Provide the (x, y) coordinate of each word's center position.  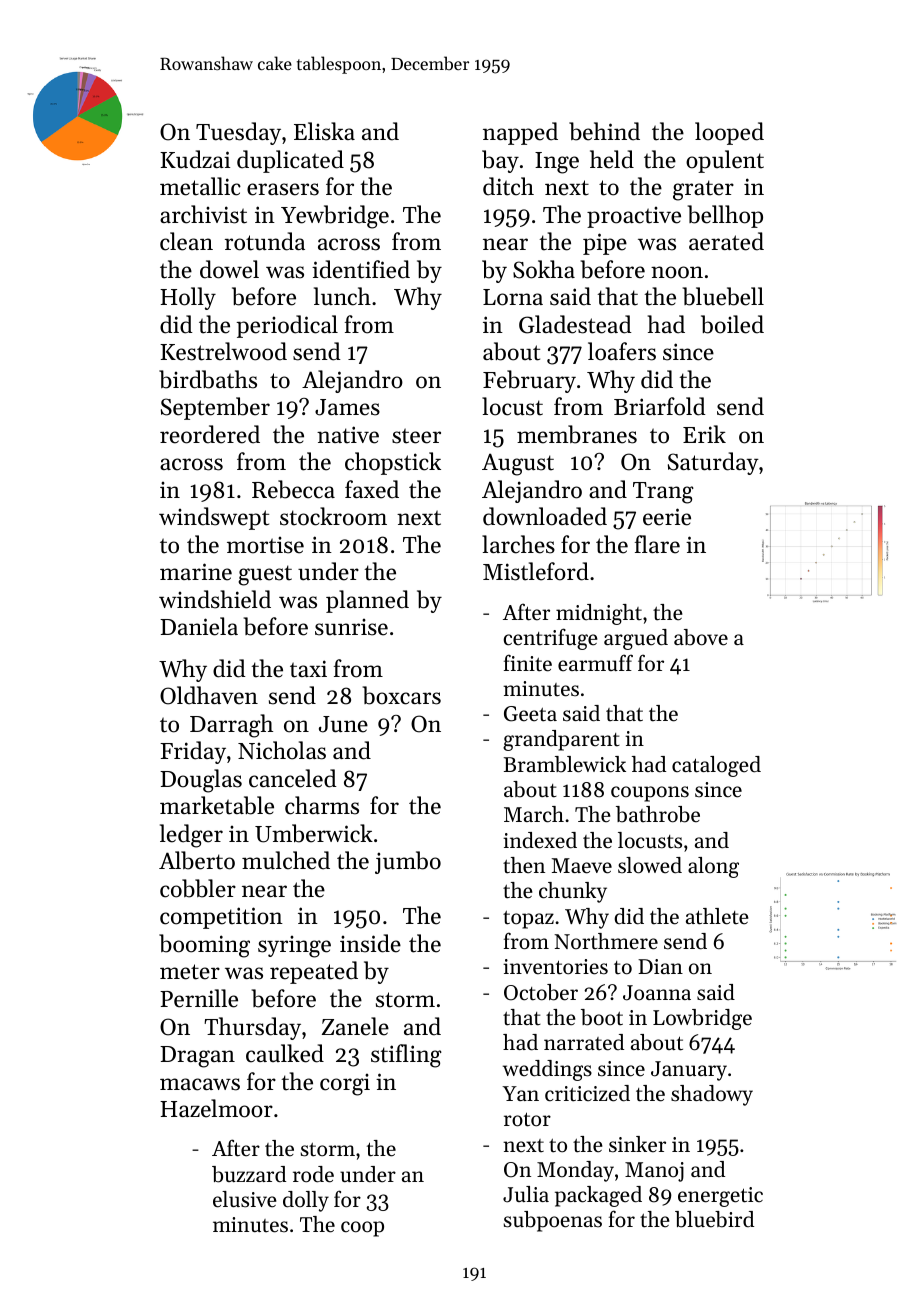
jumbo (408, 862)
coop (362, 1229)
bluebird (714, 1219)
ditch (508, 186)
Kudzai (195, 159)
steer (416, 436)
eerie (667, 517)
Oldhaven (209, 695)
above (701, 637)
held (612, 159)
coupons (650, 794)
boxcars (402, 695)
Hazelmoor (216, 1108)
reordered (210, 434)
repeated (314, 972)
